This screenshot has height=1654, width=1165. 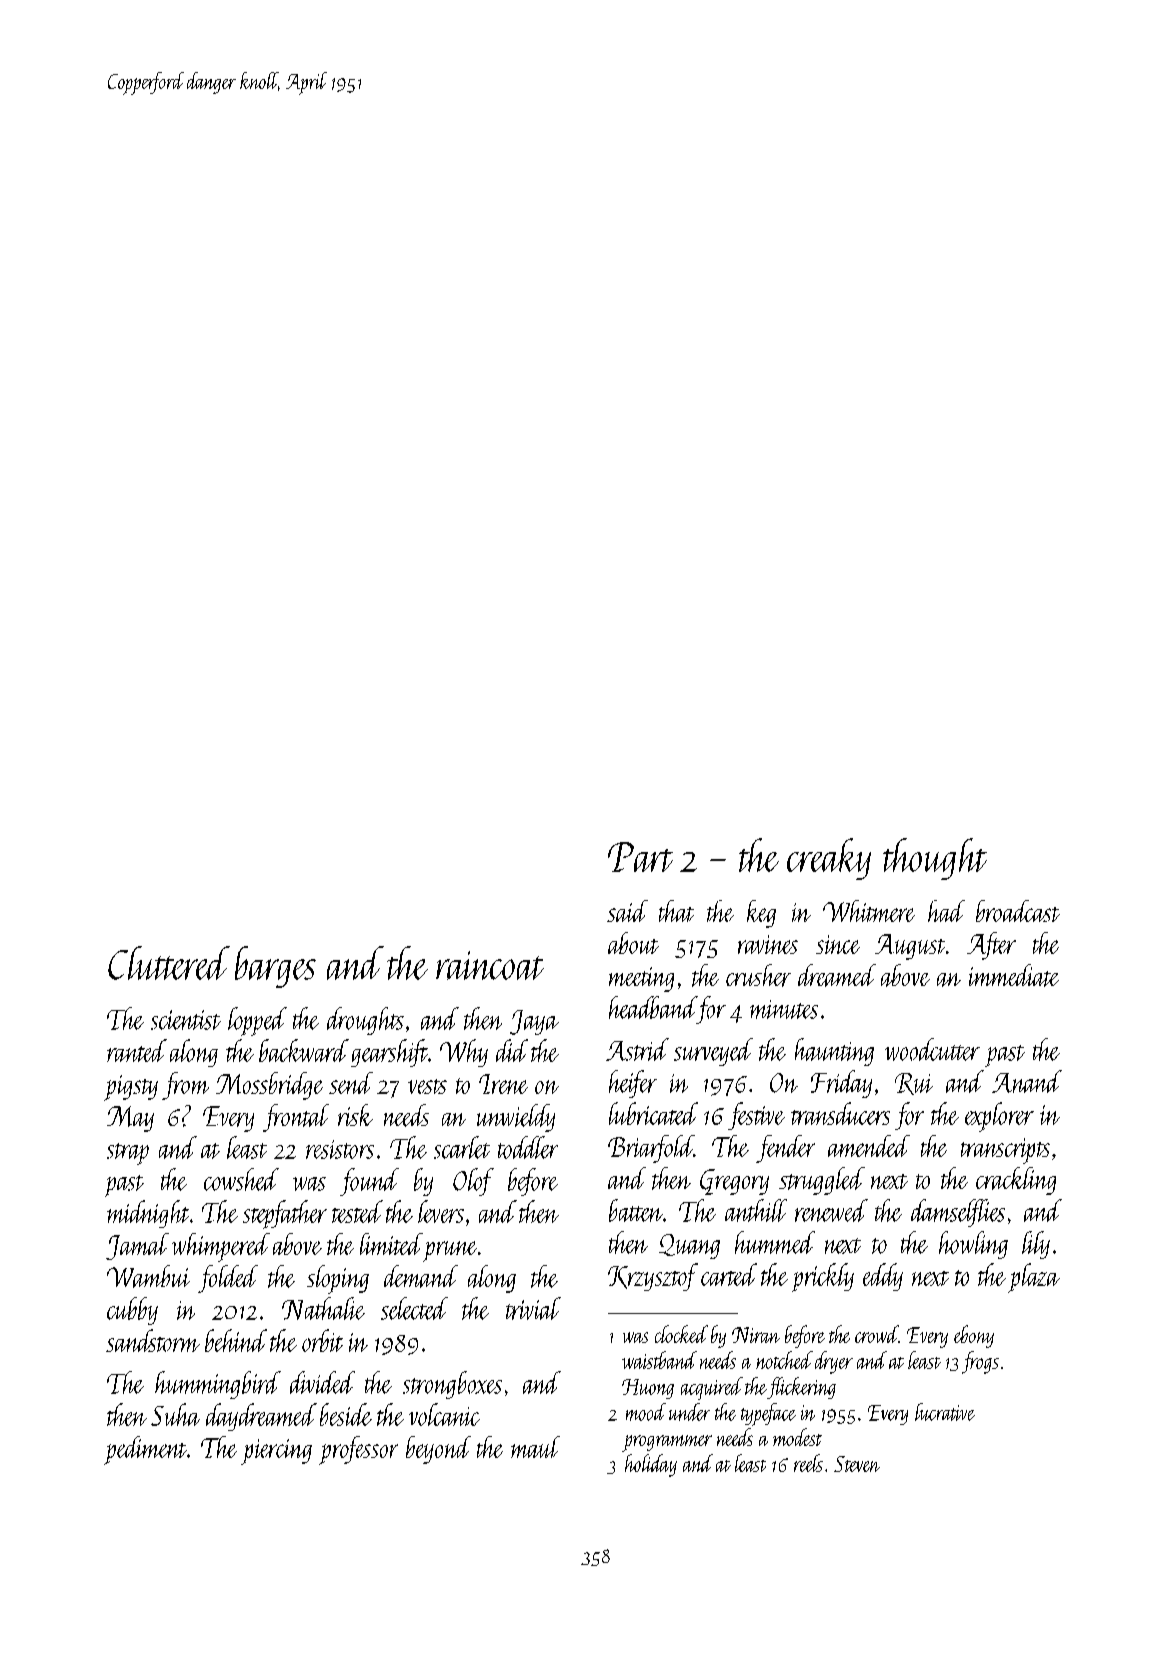 What do you see at coordinates (137, 1246) in the screenshot?
I see `Jamal` at bounding box center [137, 1246].
